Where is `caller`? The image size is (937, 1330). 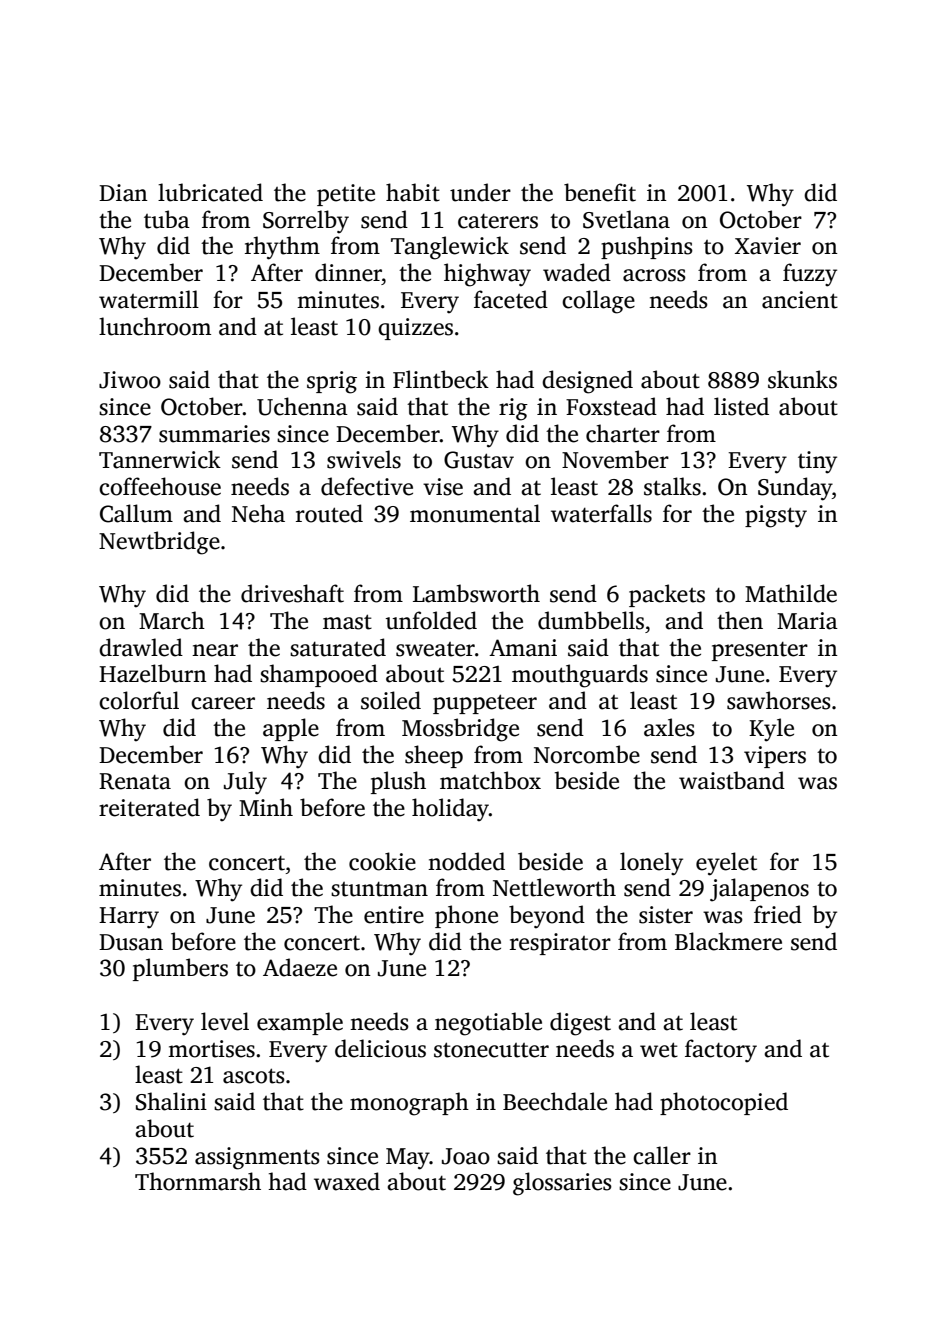
caller is located at coordinates (662, 1155).
